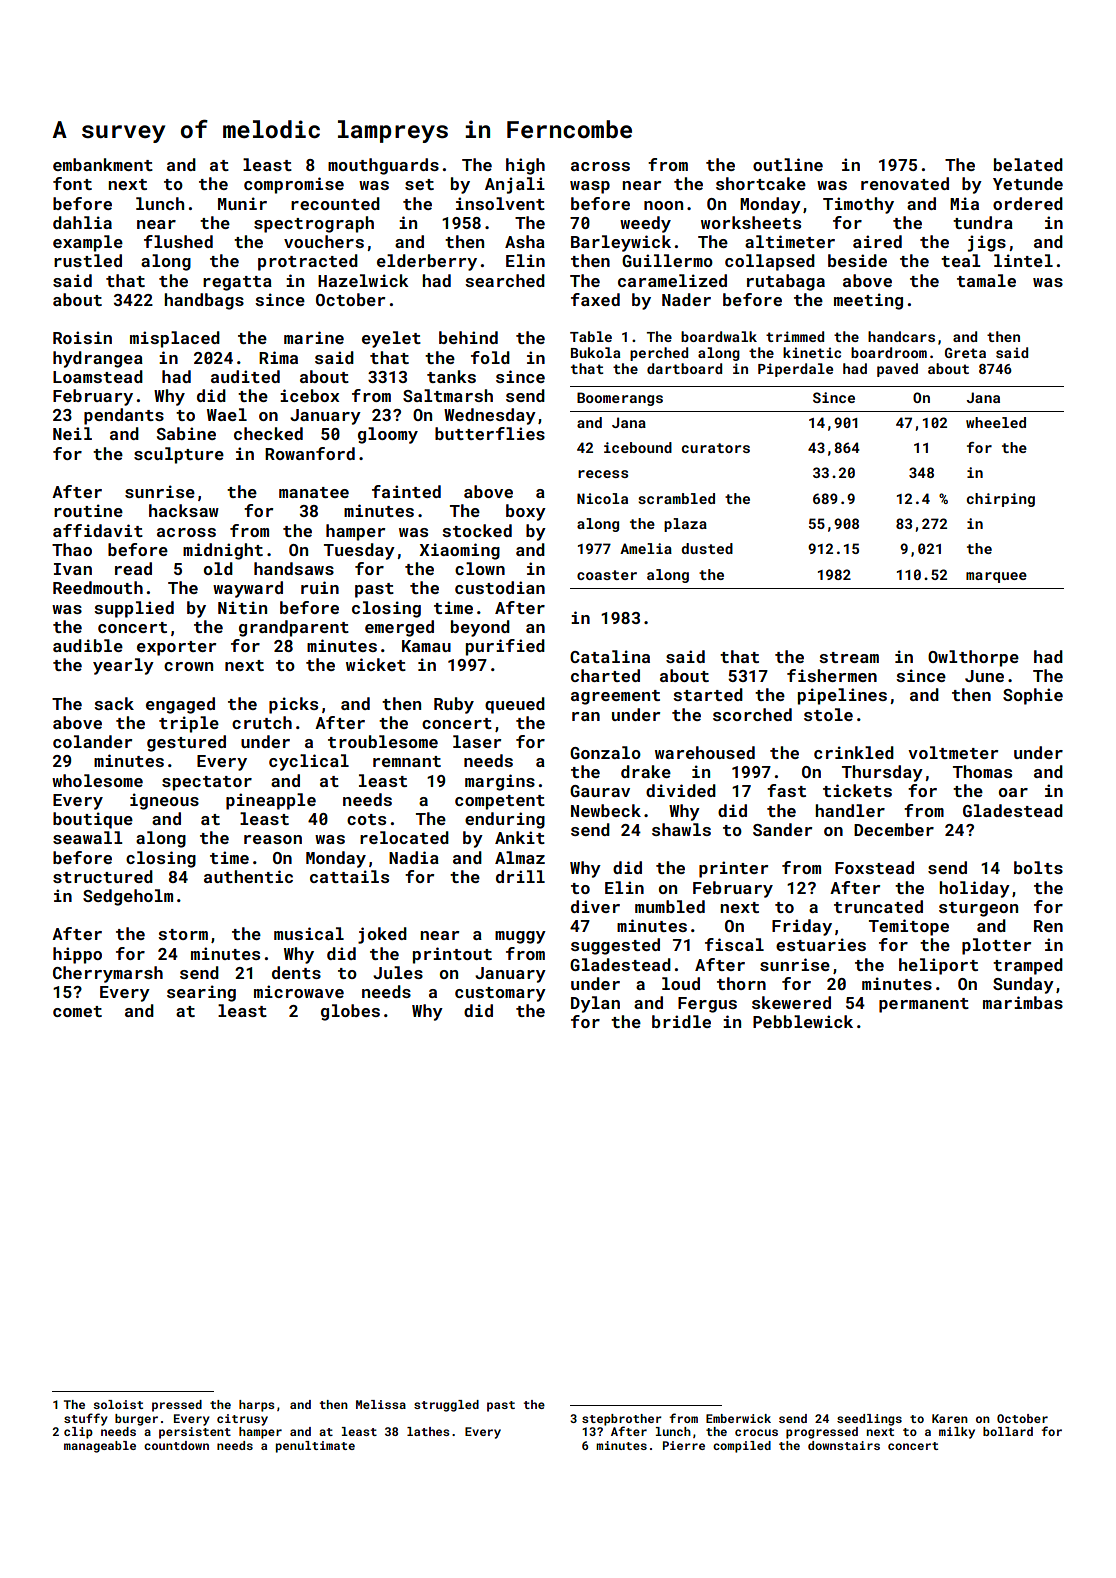 This screenshot has width=1116, height=1578. What do you see at coordinates (924, 1005) in the screenshot?
I see `permanent` at bounding box center [924, 1005].
